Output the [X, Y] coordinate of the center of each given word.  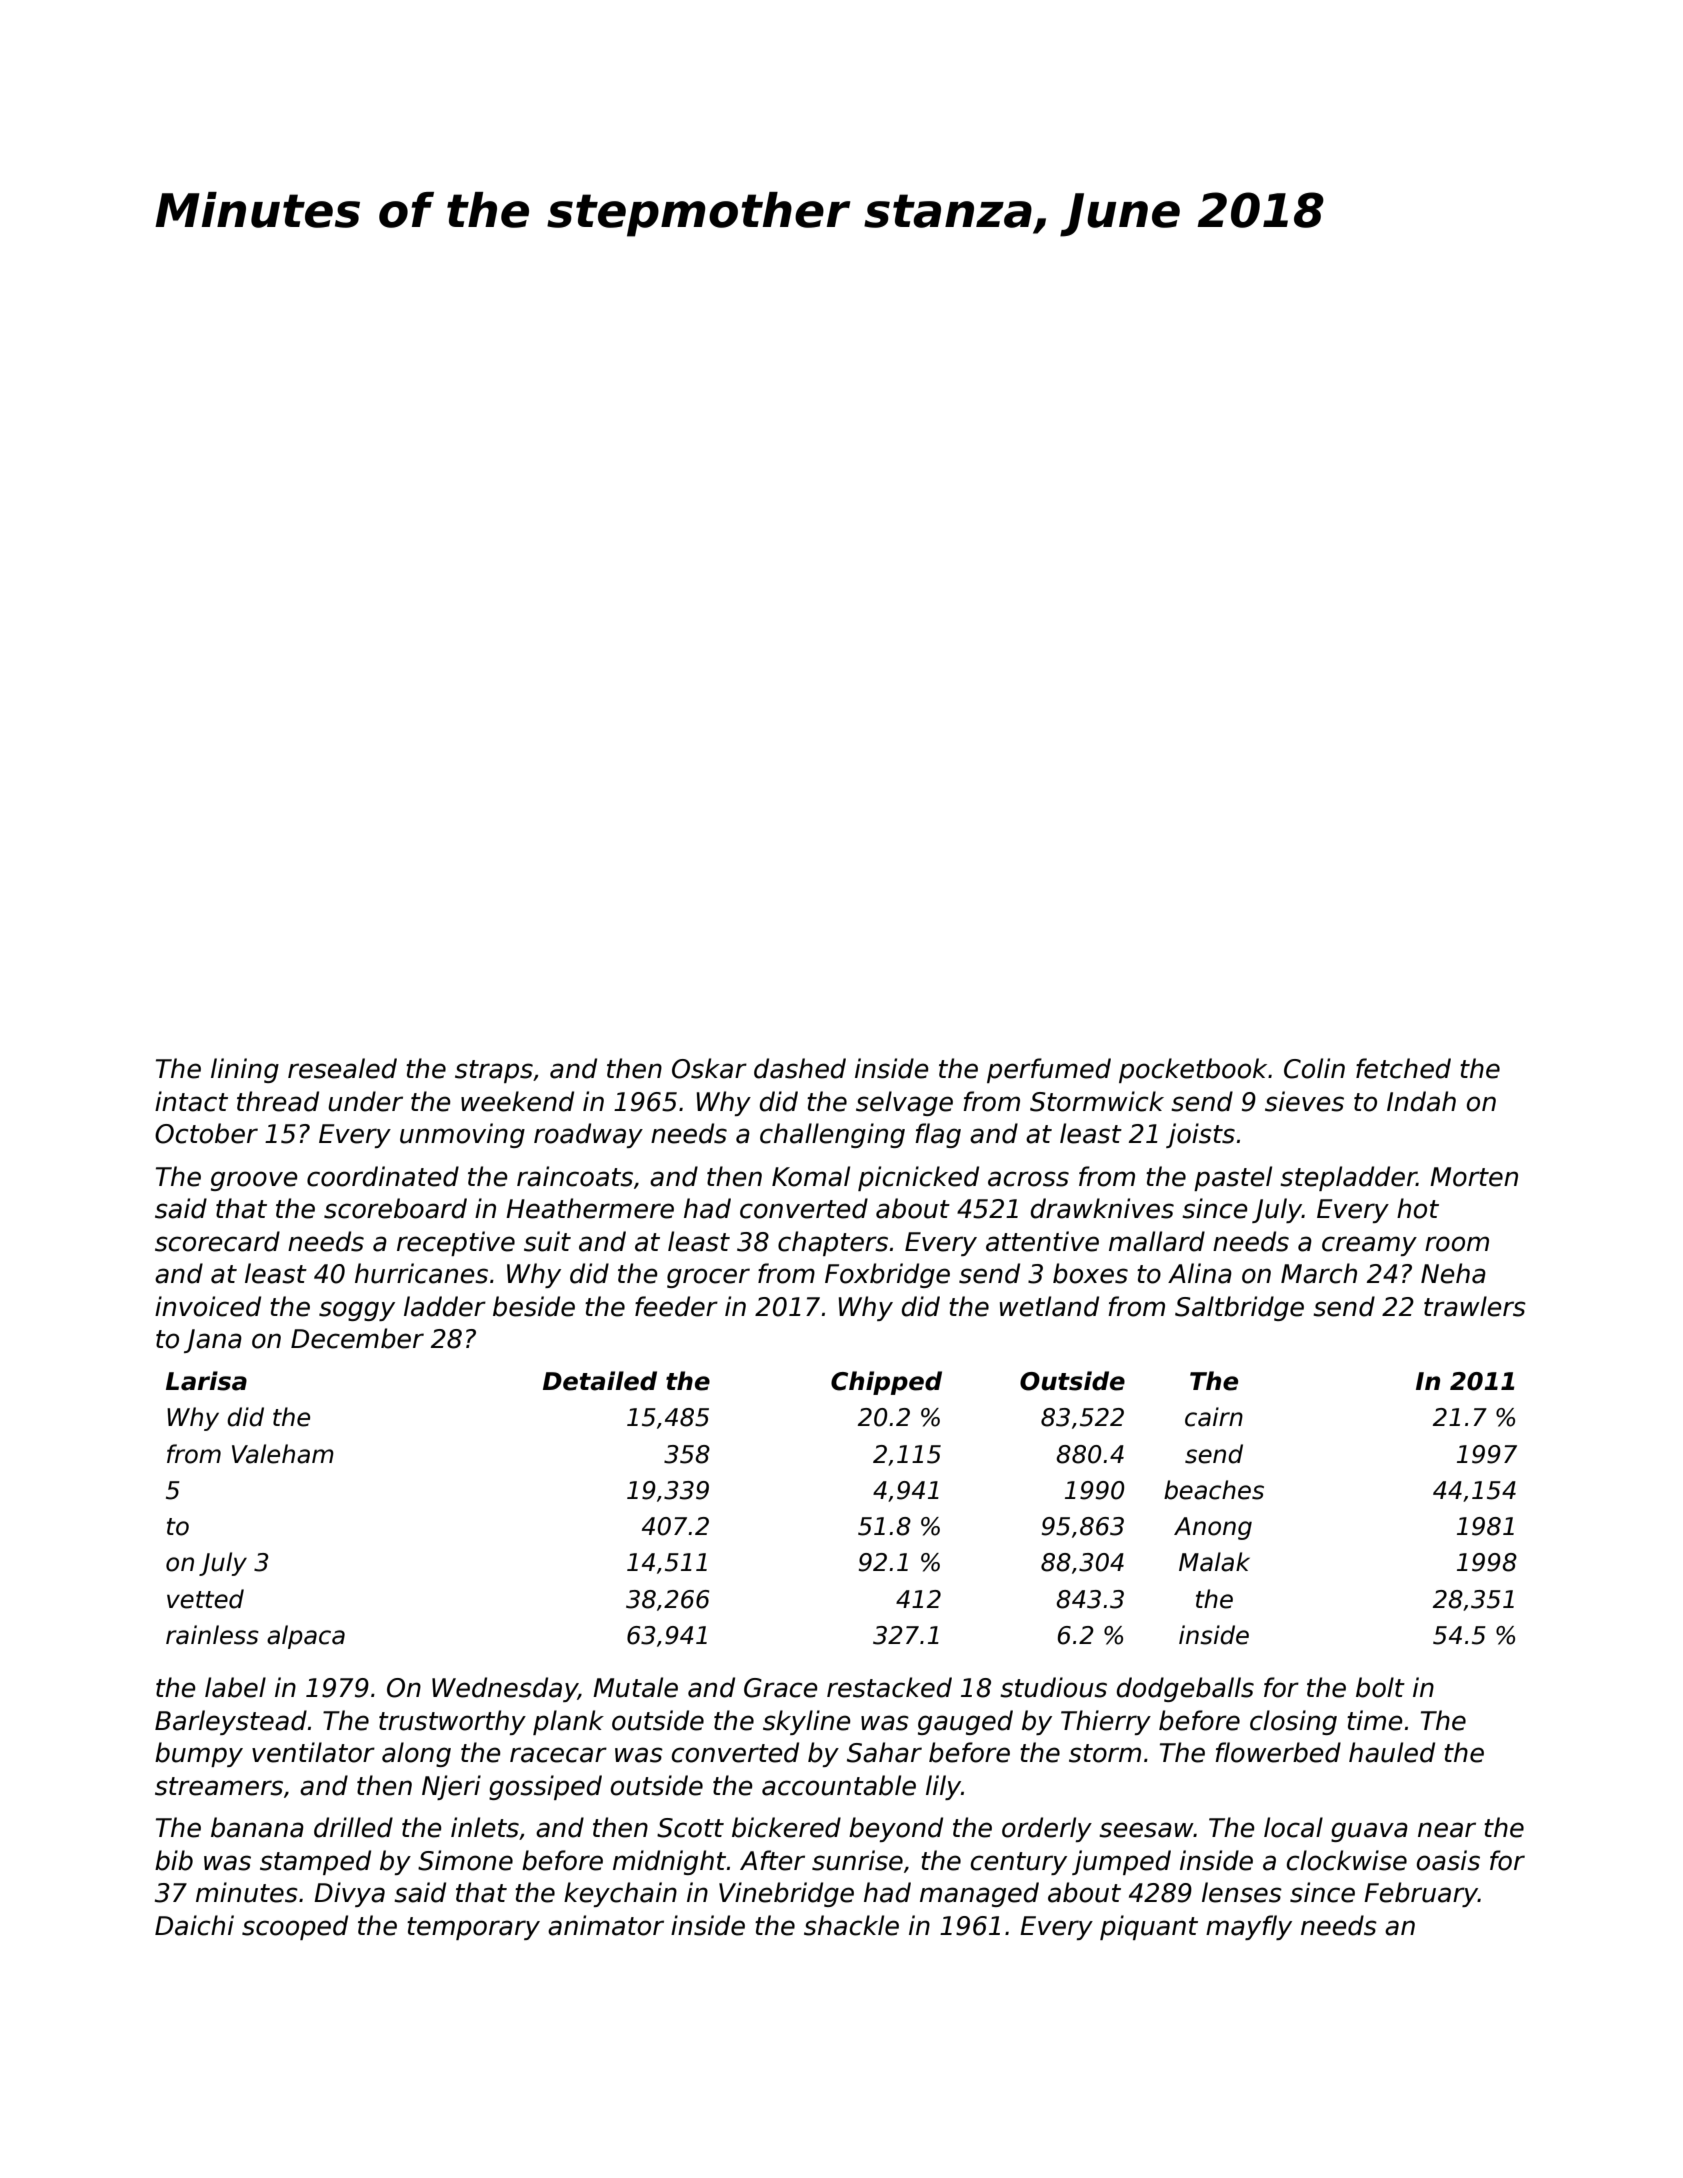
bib [174, 1860]
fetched [1403, 1068]
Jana [213, 1341]
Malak [1214, 1562]
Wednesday [505, 1689]
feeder [676, 1306]
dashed [800, 1068]
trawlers [1475, 1306]
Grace [781, 1688]
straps [494, 1071]
